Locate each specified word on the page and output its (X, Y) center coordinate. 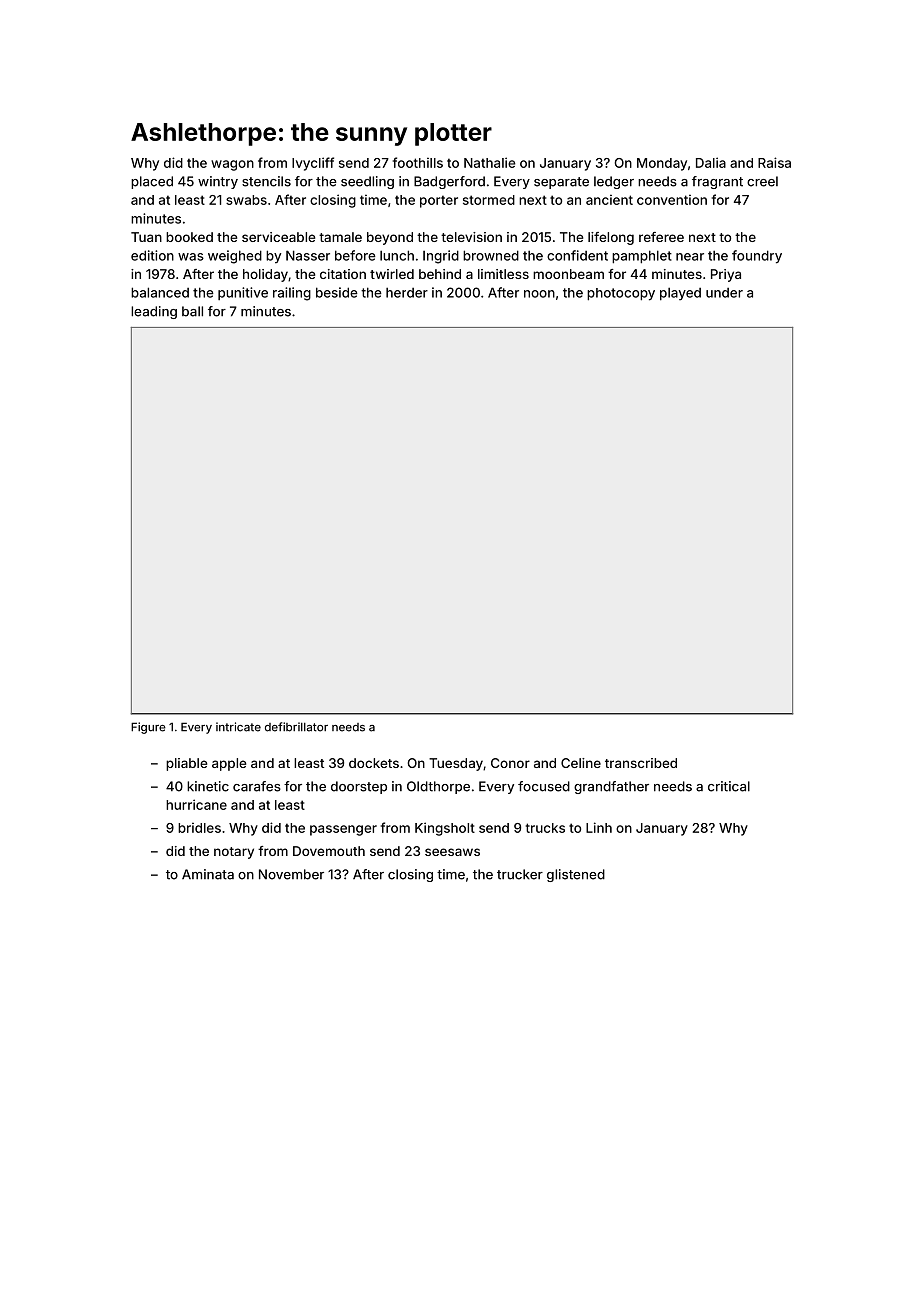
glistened (576, 875)
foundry (757, 257)
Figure (148, 728)
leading (154, 312)
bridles (199, 827)
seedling (367, 182)
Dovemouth (329, 851)
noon (539, 294)
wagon (232, 165)
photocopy (621, 294)
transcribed (641, 763)
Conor (510, 763)
